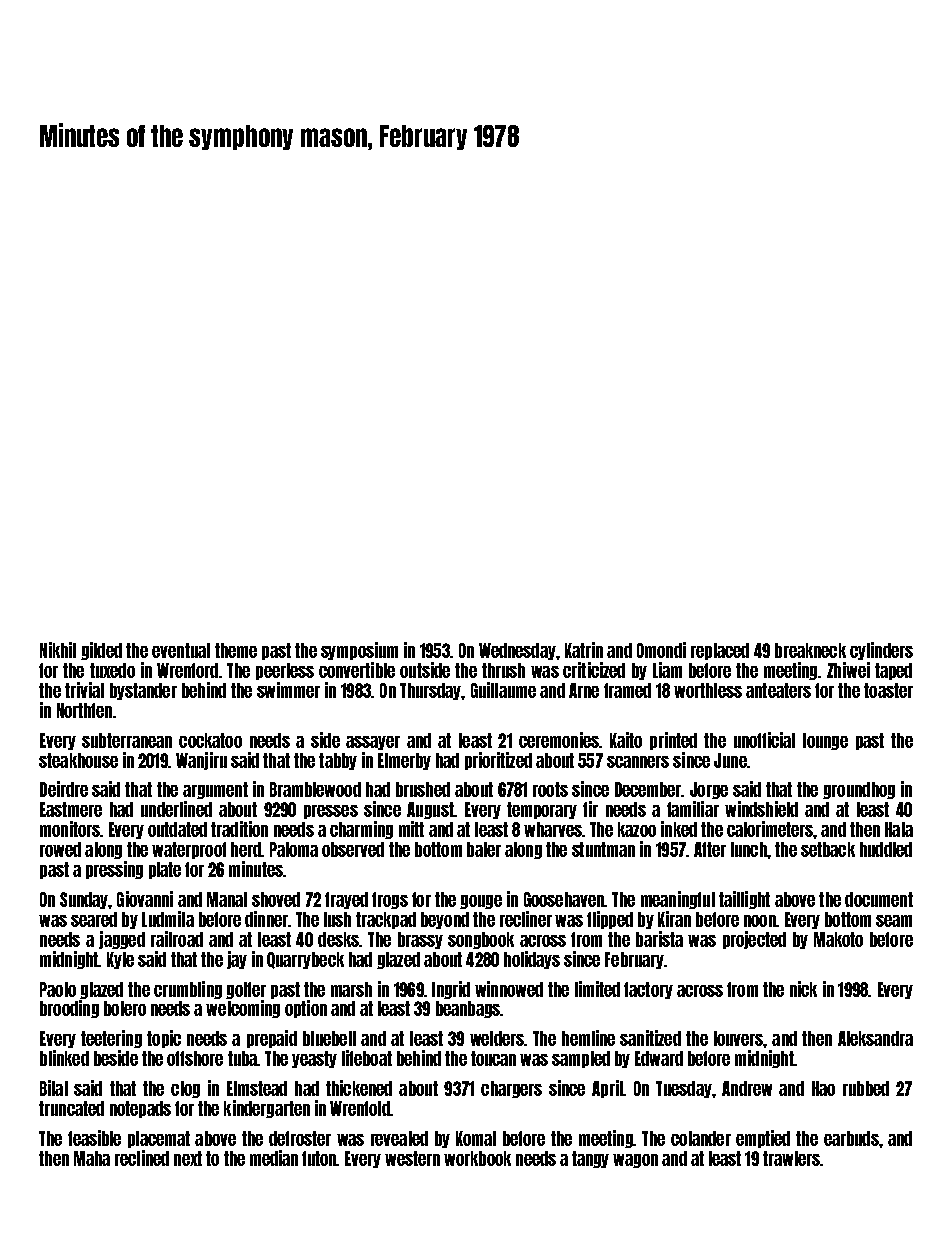 This page has height=1233, width=952. What do you see at coordinates (165, 870) in the page?
I see `plate` at bounding box center [165, 870].
